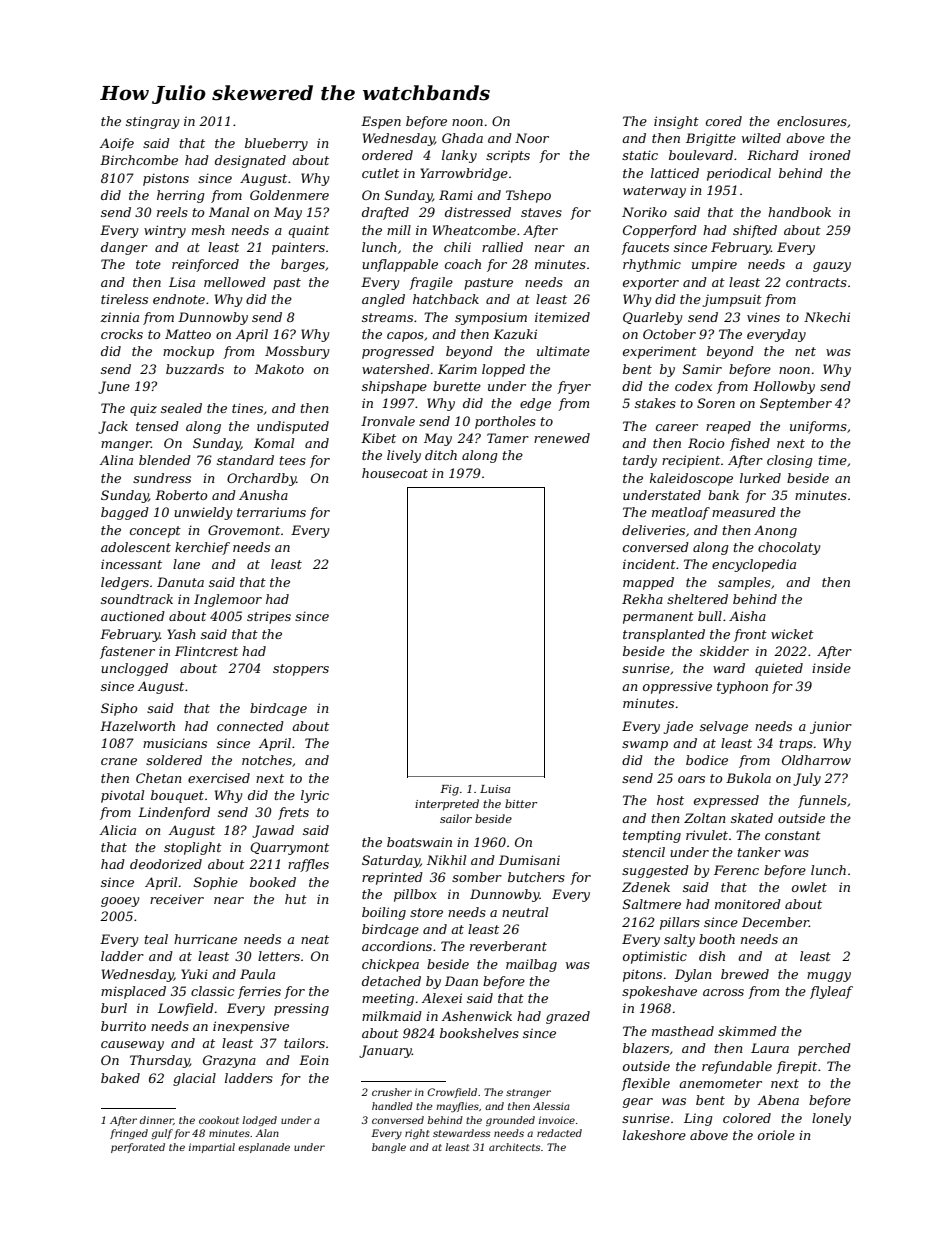 This screenshot has height=1233, width=952. Describe the element at coordinates (449, 790) in the screenshot. I see `Fig` at that location.
